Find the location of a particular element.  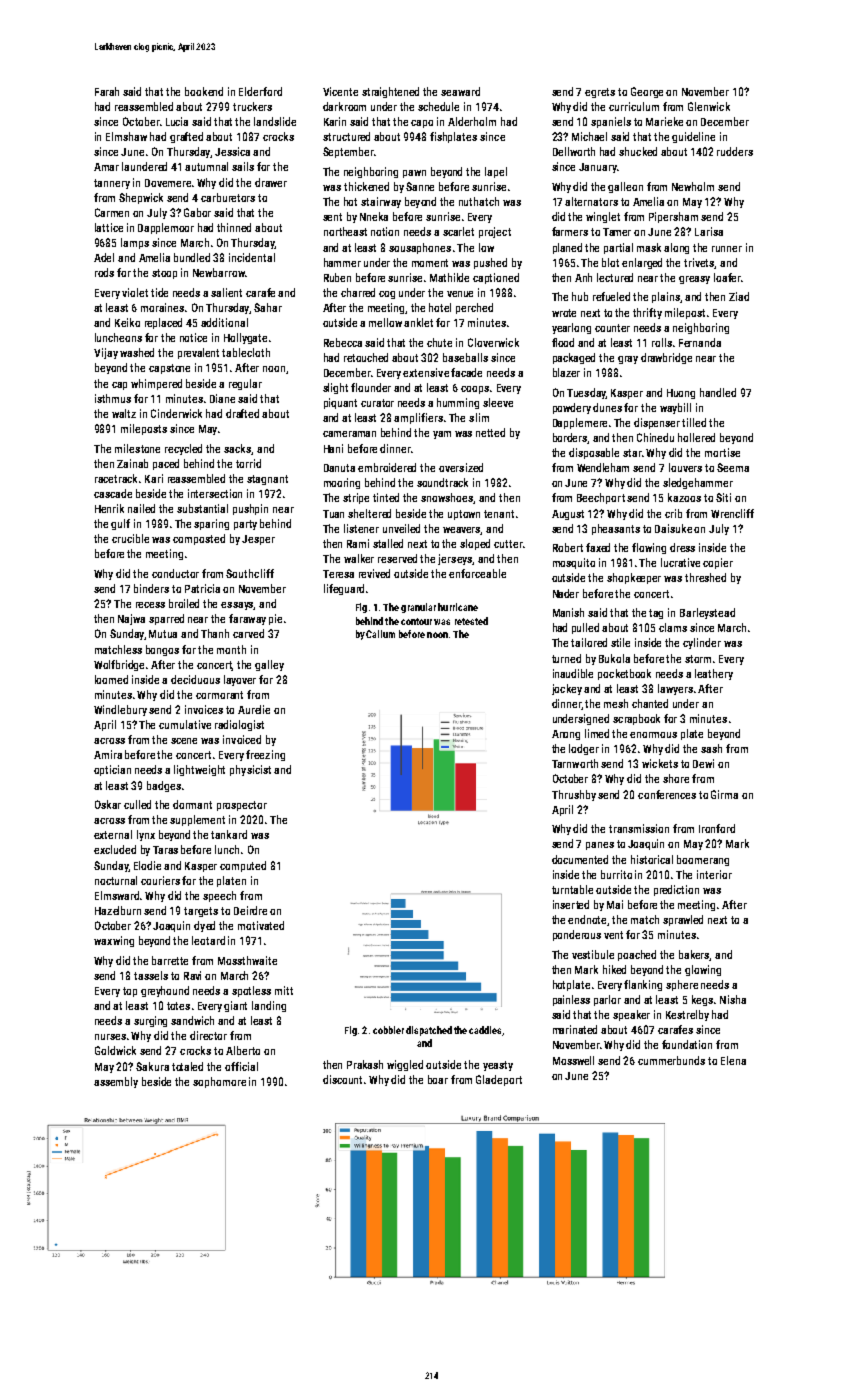

stoop is located at coordinates (164, 274).
